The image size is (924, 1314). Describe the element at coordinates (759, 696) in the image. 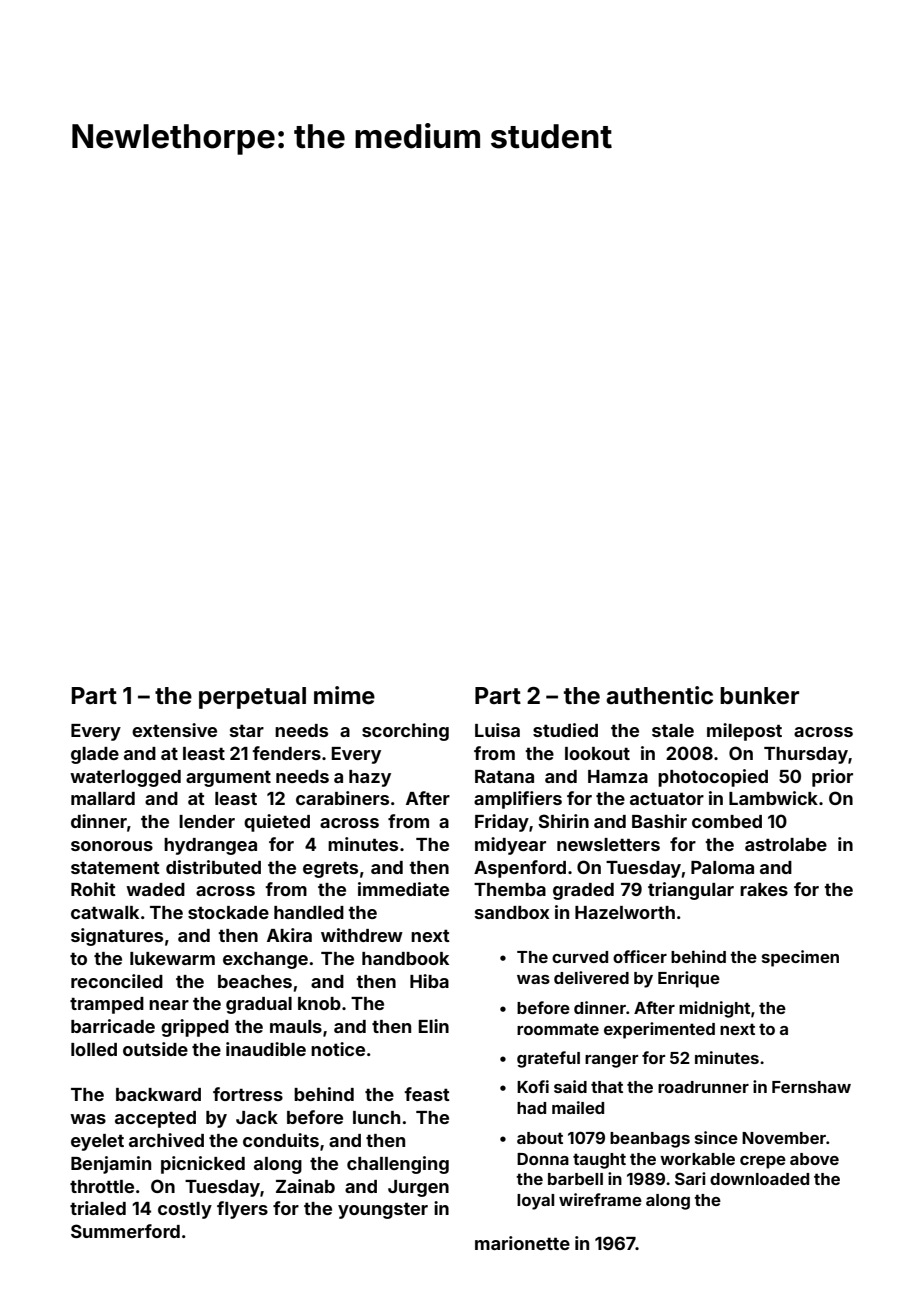

I see `bunker` at that location.
